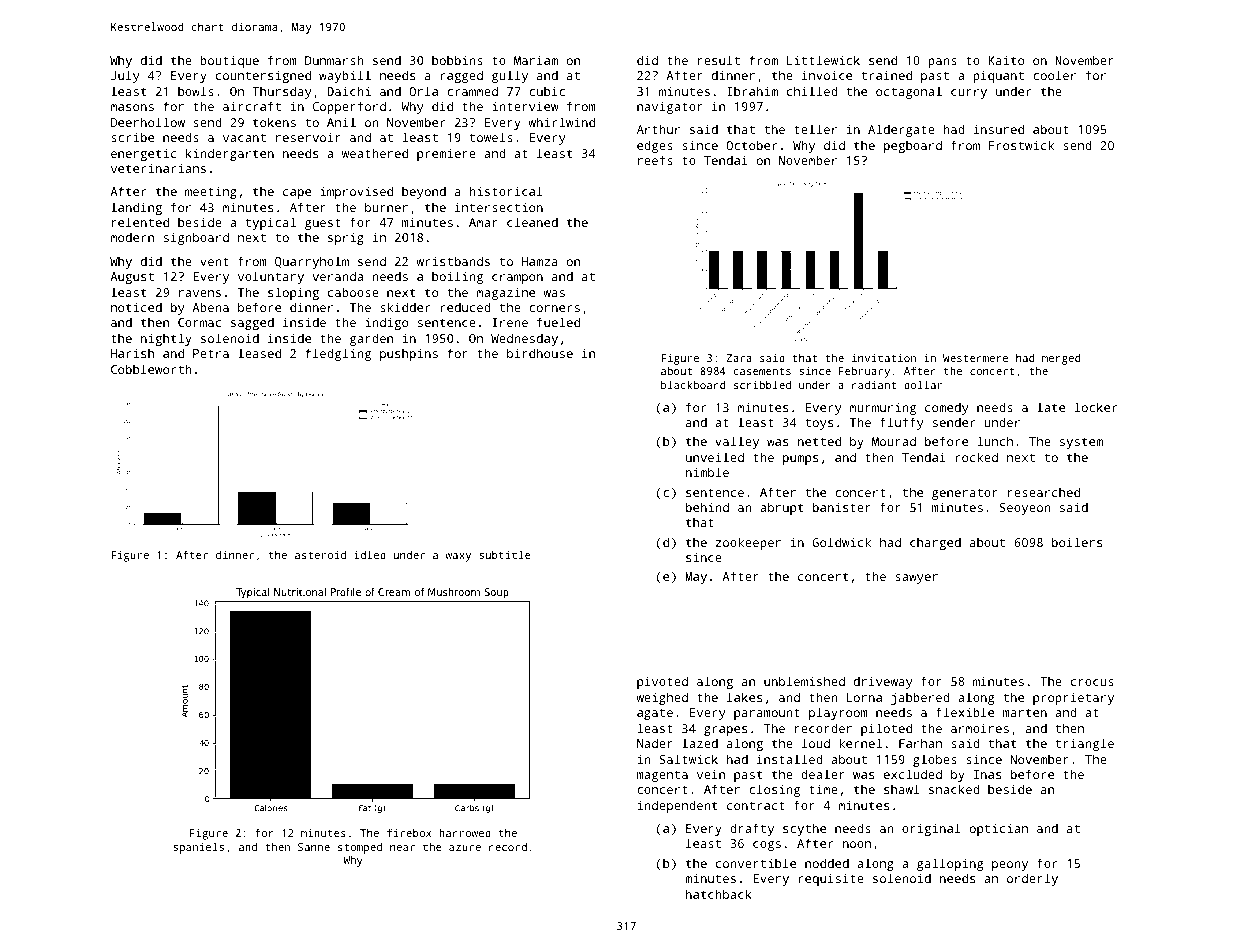 The width and height of the screenshot is (1233, 952). What do you see at coordinates (942, 63) in the screenshot?
I see `pans` at bounding box center [942, 63].
